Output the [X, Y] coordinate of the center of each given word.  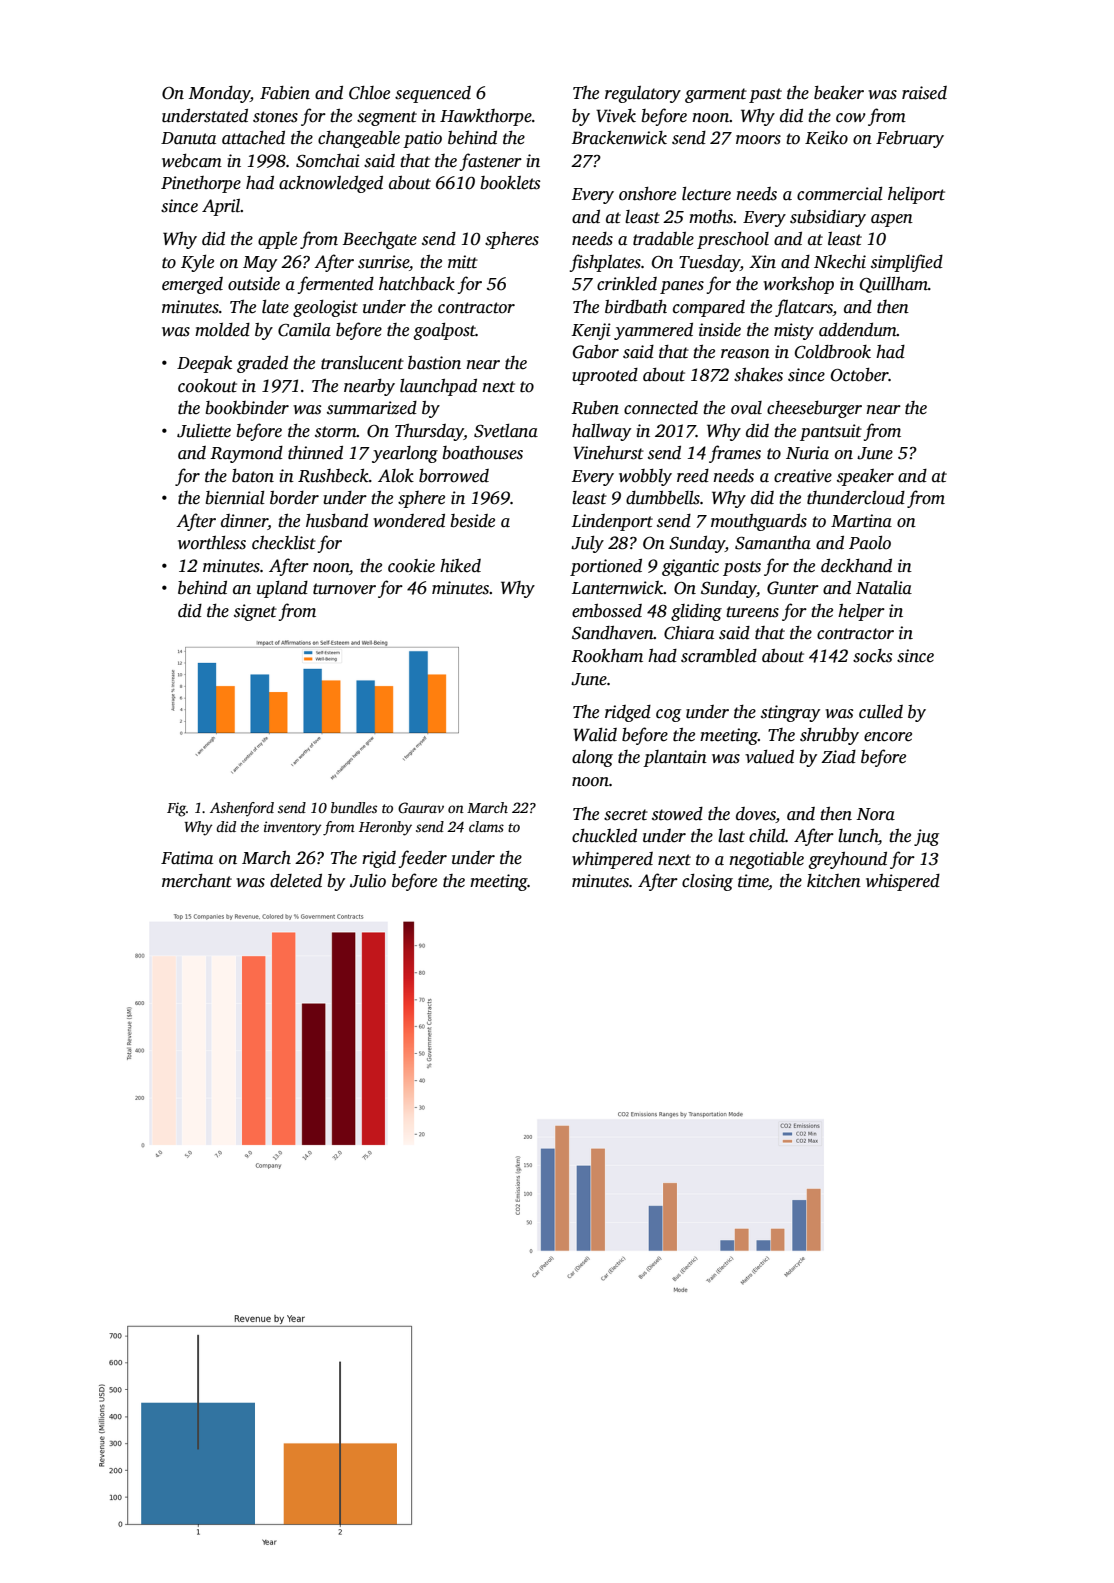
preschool [733, 240]
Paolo [870, 543]
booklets [510, 183]
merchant [197, 881]
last [731, 836]
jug [926, 837]
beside [472, 521]
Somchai [328, 161]
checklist [284, 543]
